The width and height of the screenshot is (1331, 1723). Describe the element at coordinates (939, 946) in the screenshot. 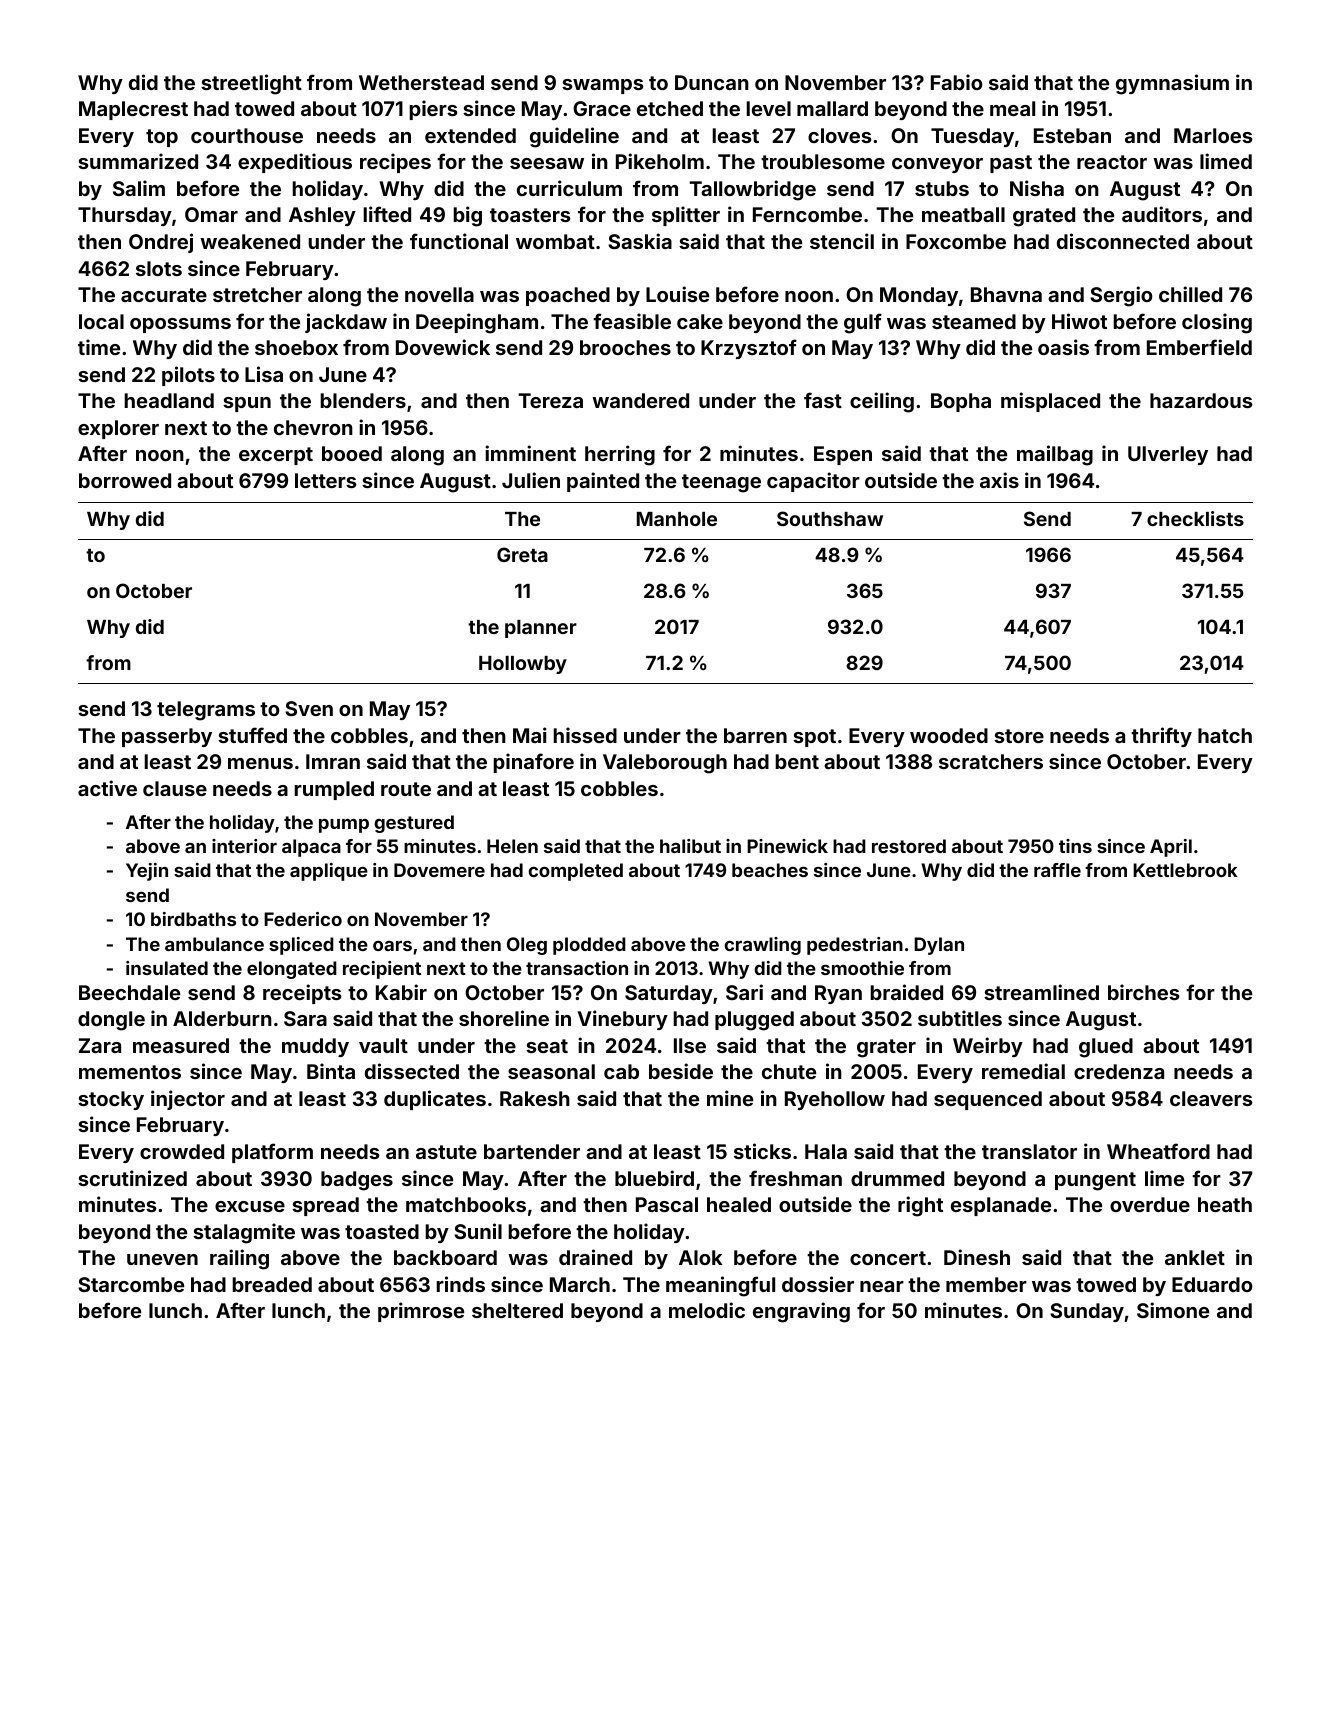

I see `Dylan` at that location.
